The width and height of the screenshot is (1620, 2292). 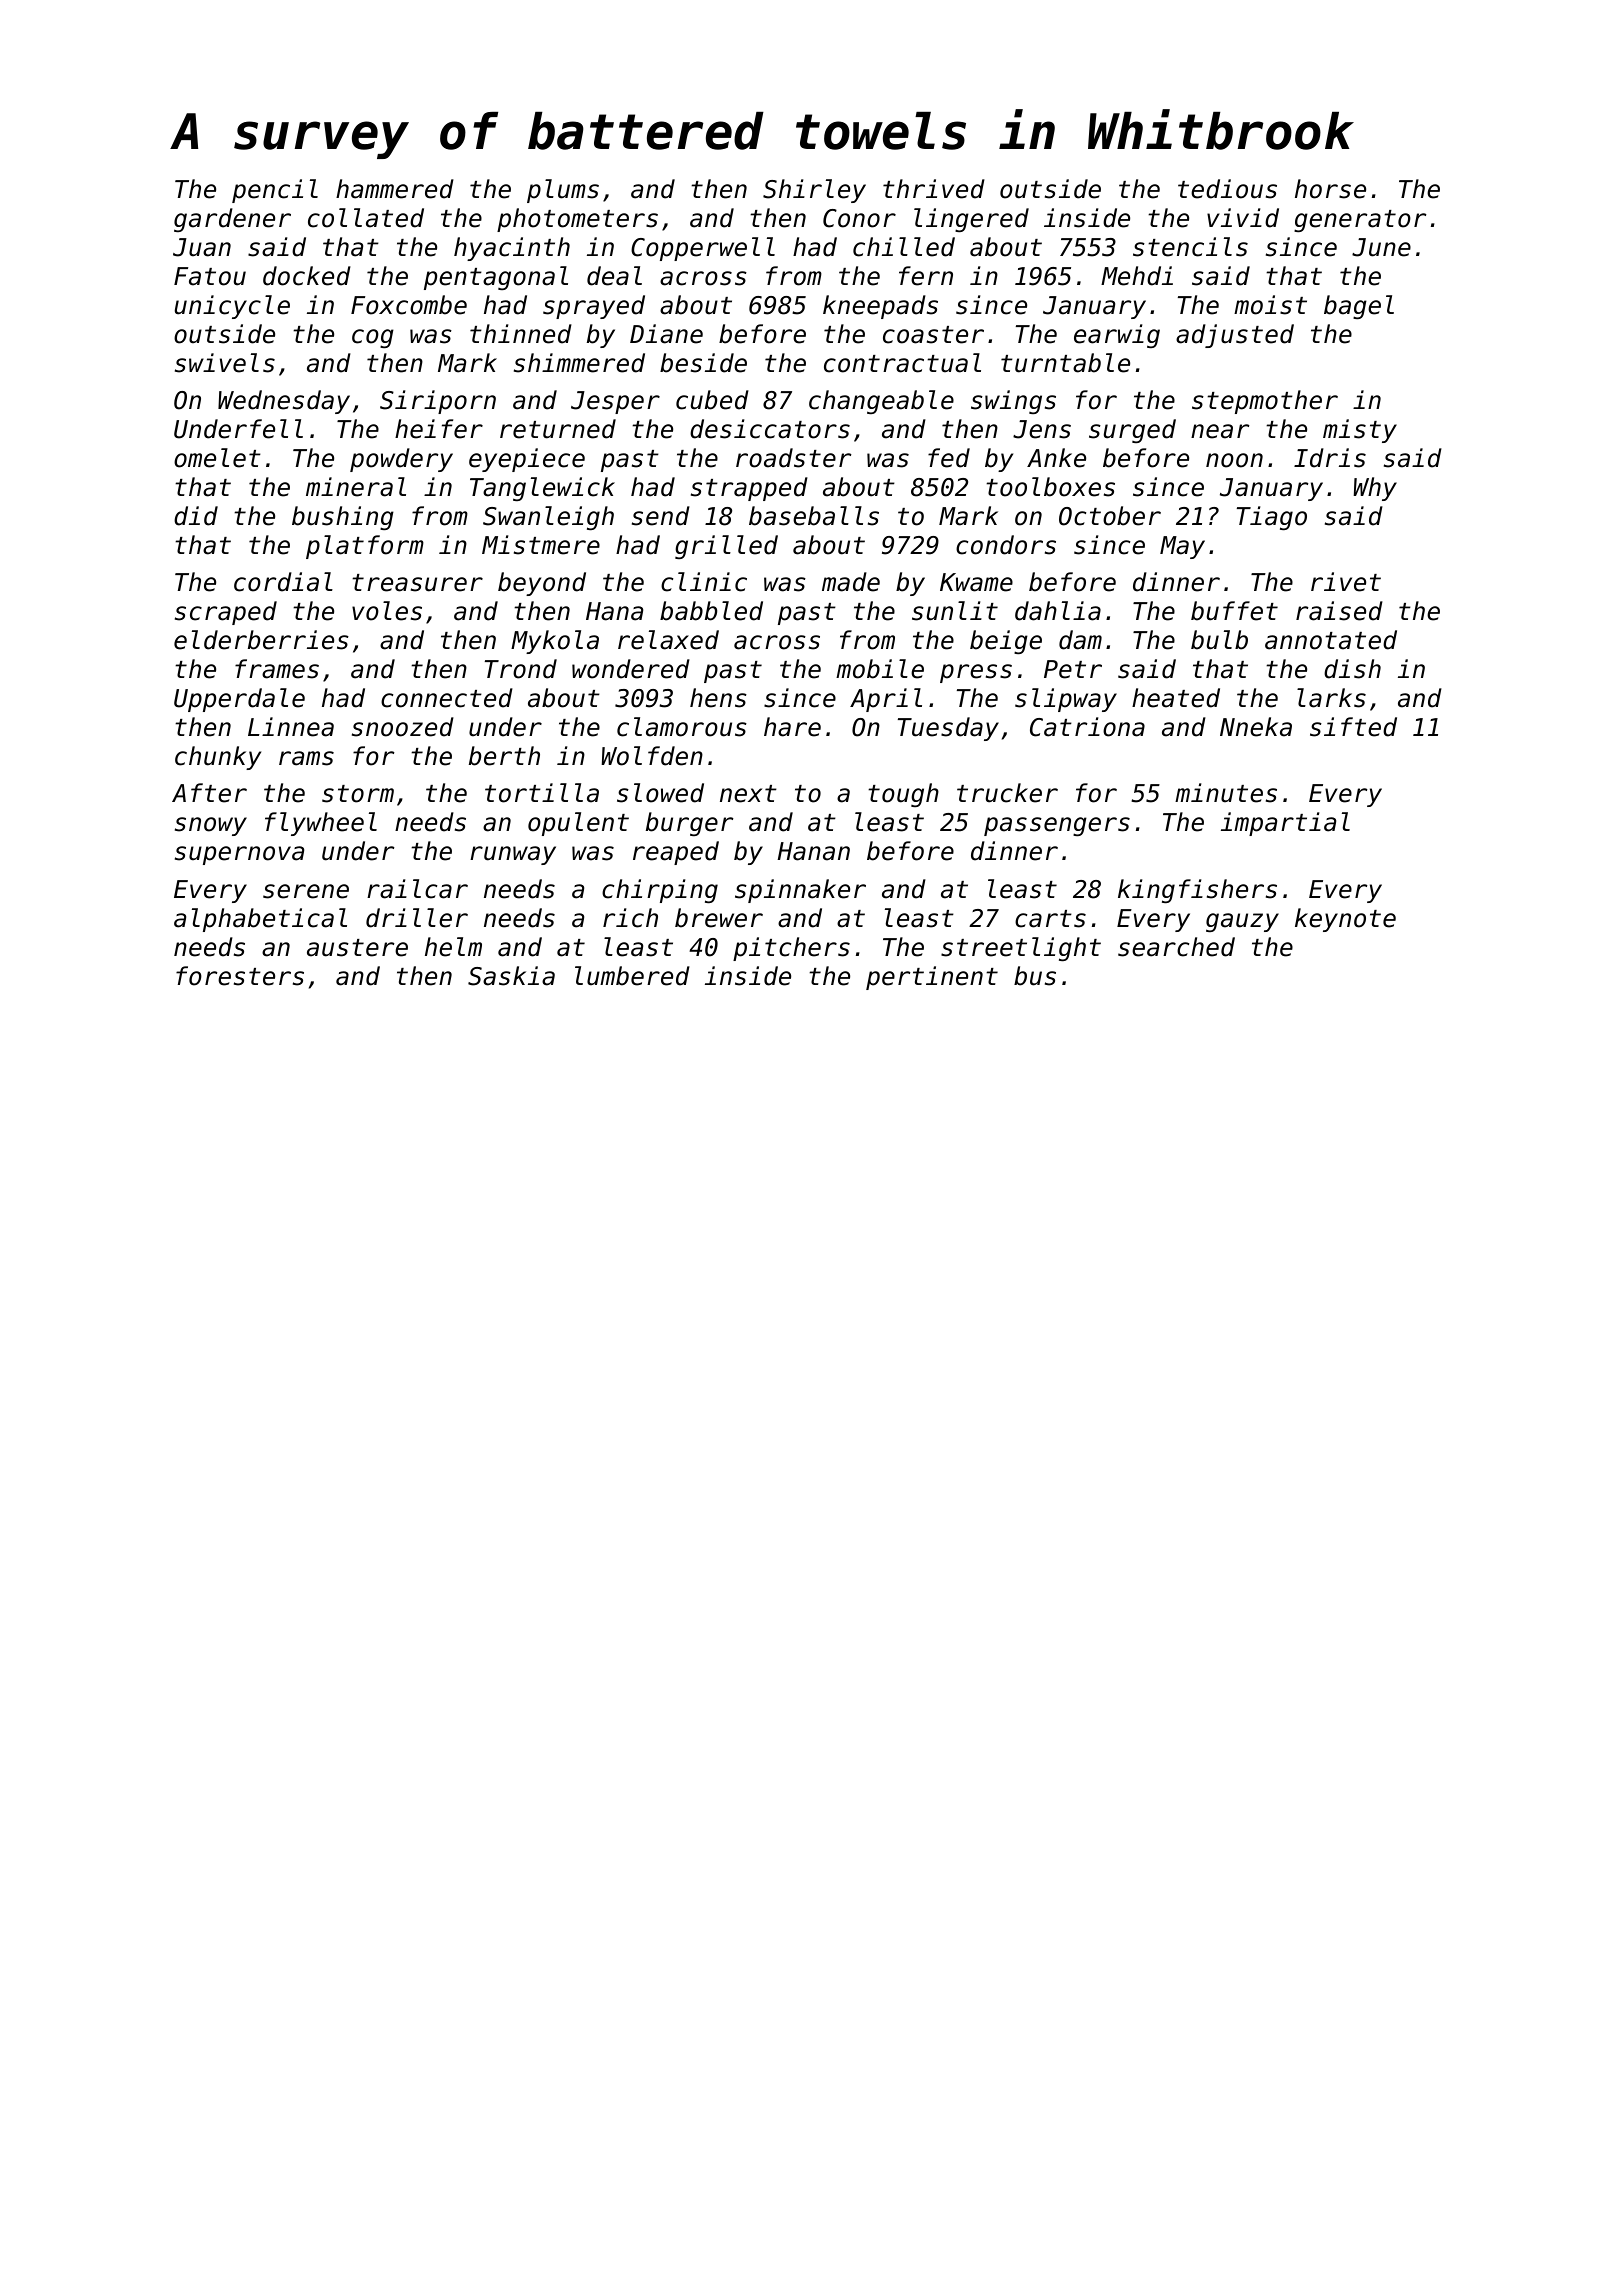 What do you see at coordinates (511, 976) in the screenshot?
I see `Saskia` at bounding box center [511, 976].
